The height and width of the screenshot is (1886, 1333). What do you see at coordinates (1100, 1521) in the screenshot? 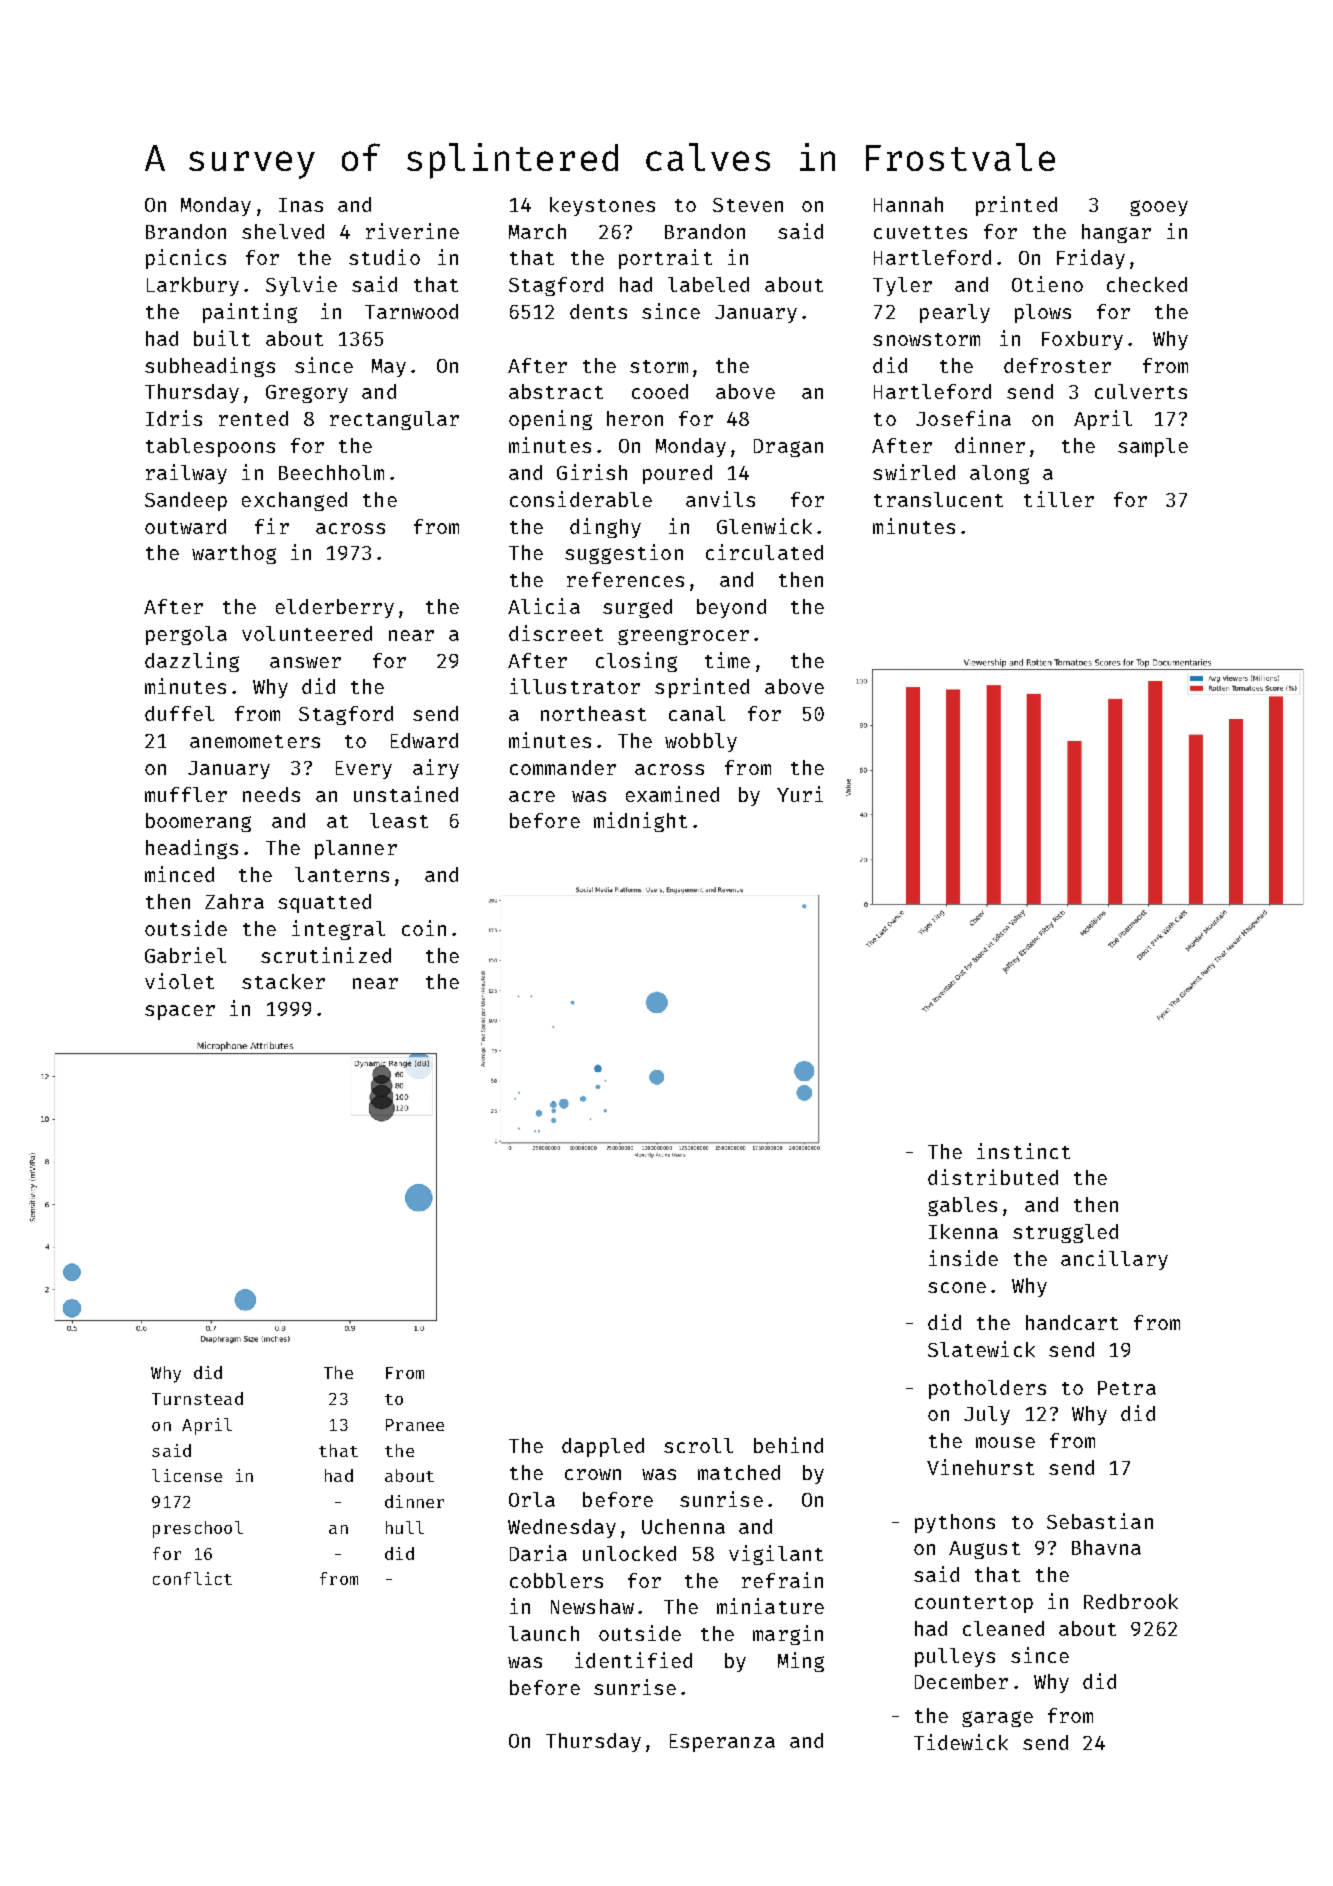
I see `Sebastian` at bounding box center [1100, 1521].
